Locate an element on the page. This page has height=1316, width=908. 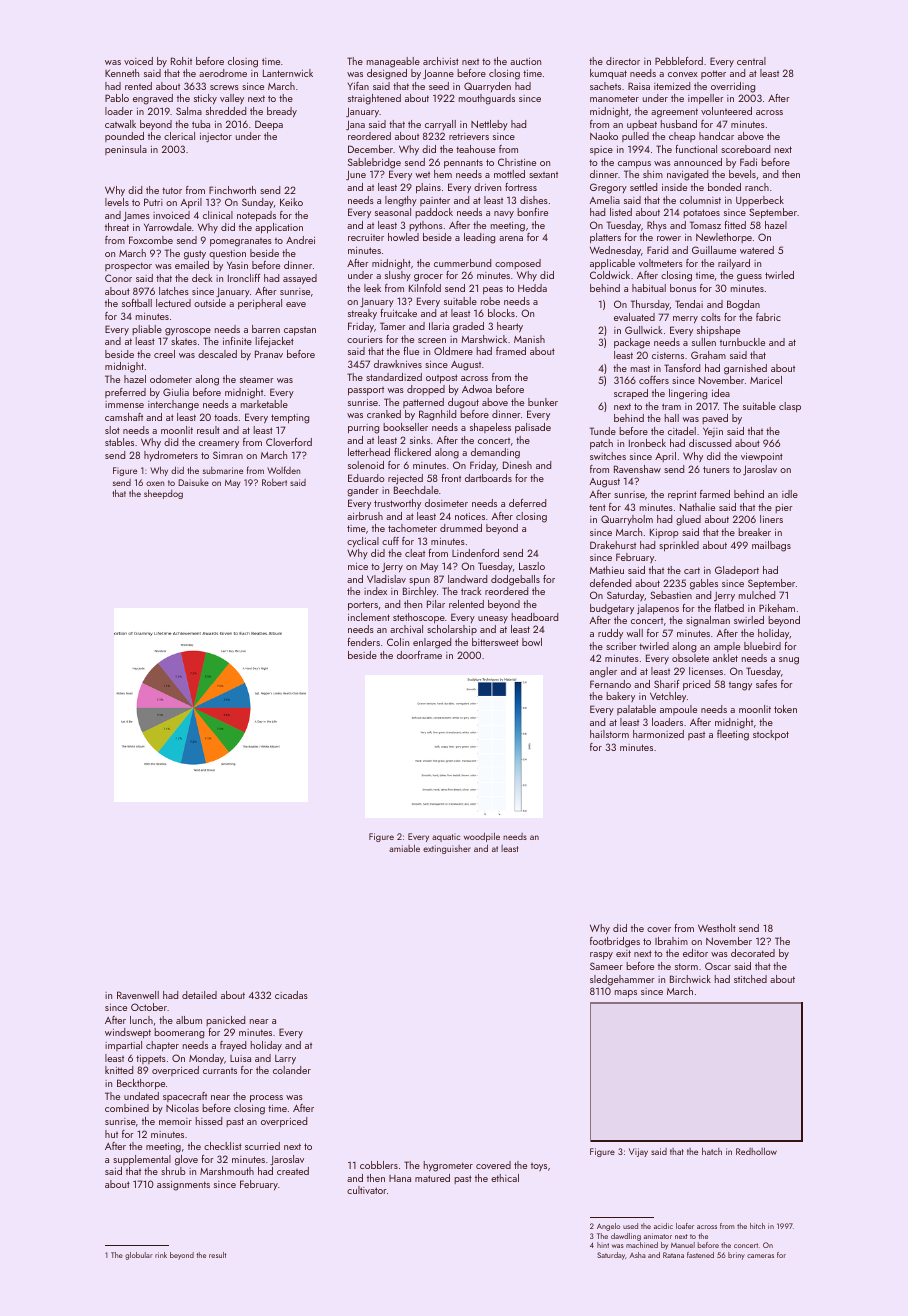
cisterns is located at coordinates (668, 355).
